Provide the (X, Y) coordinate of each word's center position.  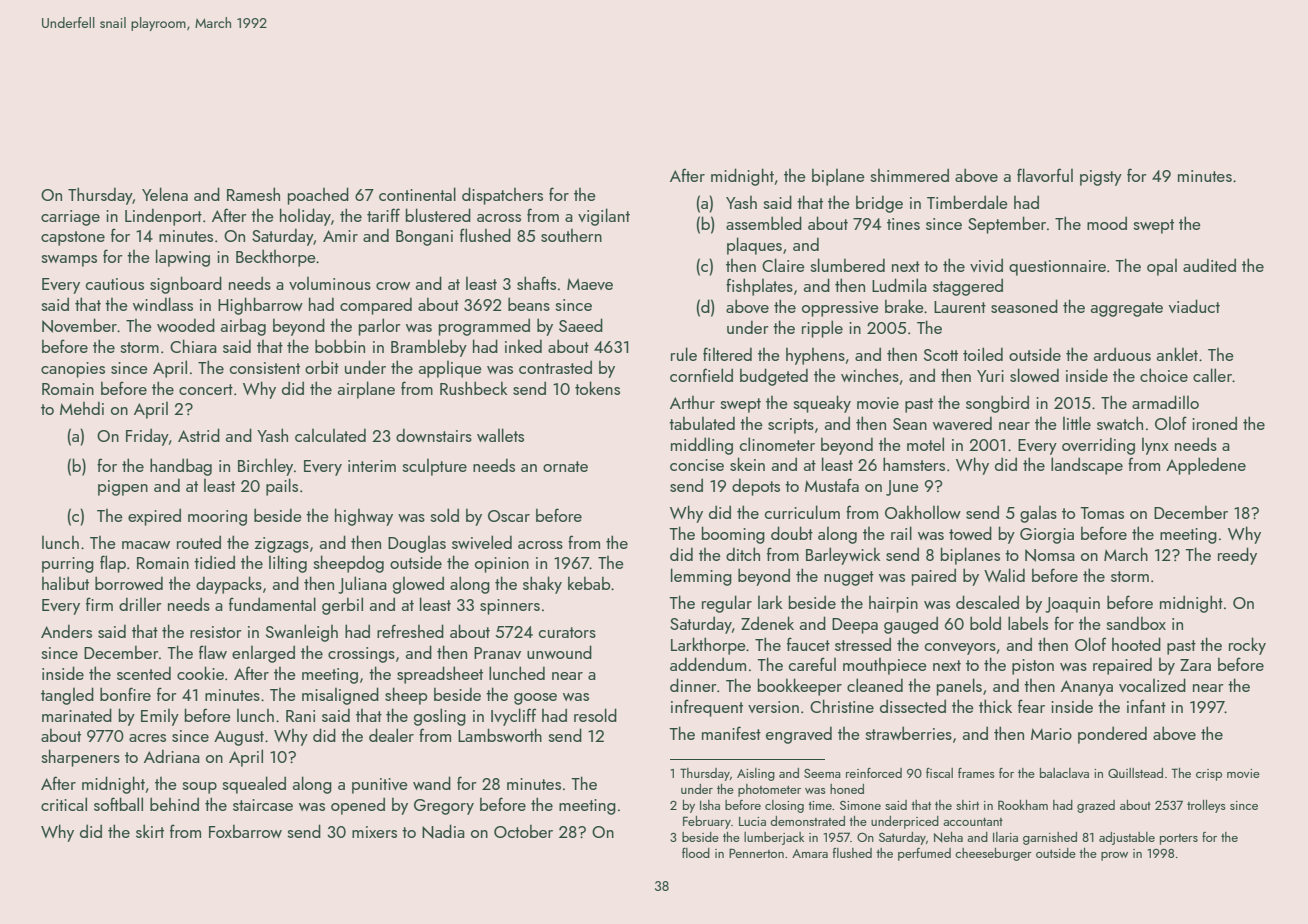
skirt (150, 831)
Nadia (443, 831)
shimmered (909, 175)
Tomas (1102, 513)
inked (523, 346)
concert (206, 389)
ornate (565, 466)
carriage (70, 218)
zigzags (282, 545)
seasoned (1024, 306)
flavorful (1045, 175)
